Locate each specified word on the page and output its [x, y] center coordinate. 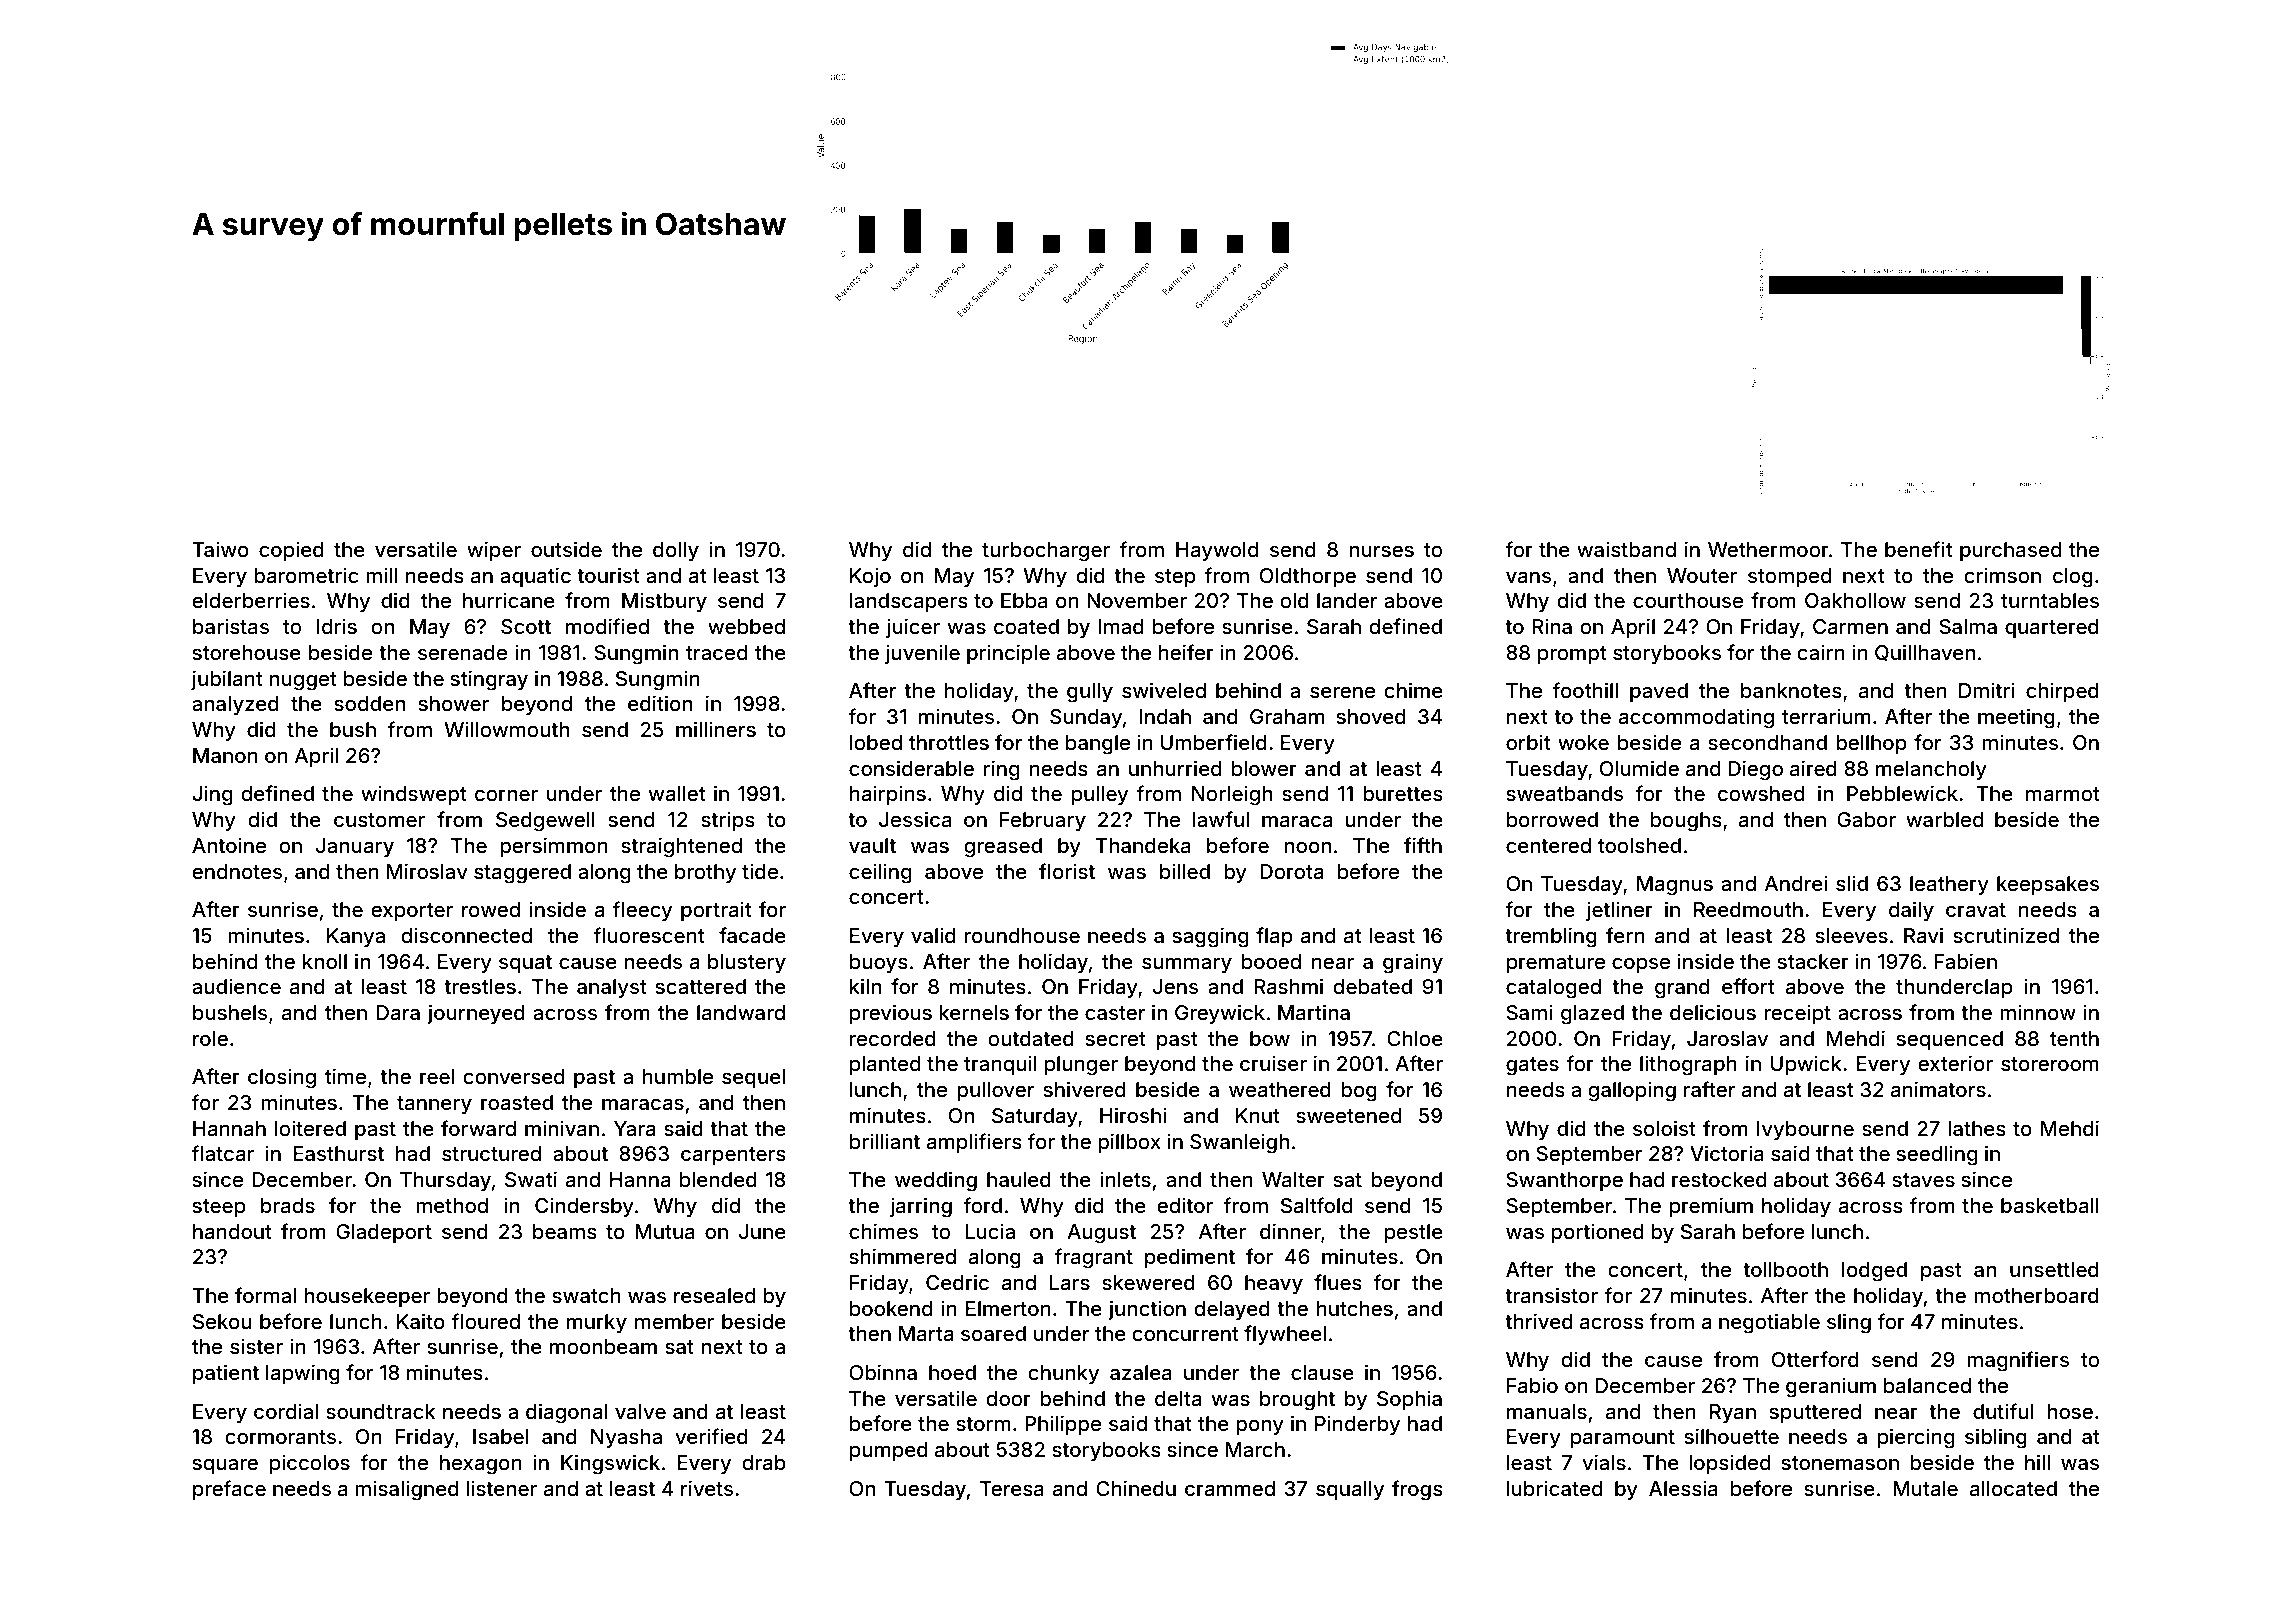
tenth [2074, 1038]
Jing [212, 795]
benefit [1918, 549]
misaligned [407, 1490]
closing [282, 1078]
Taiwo [220, 549]
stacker [1813, 961]
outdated [1031, 1038]
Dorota [1291, 871]
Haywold [1217, 551]
